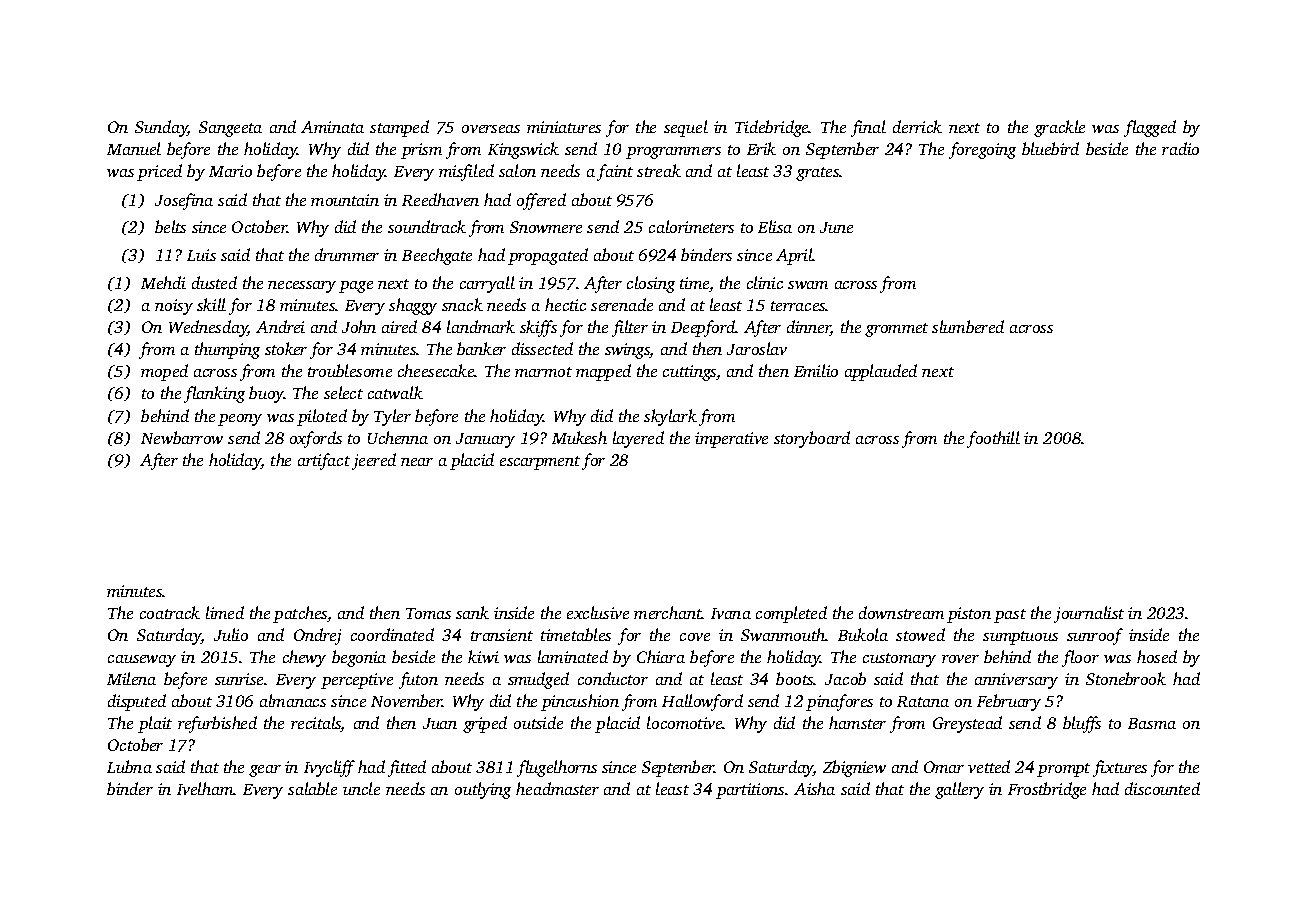  What do you see at coordinates (538, 722) in the document?
I see `outside` at bounding box center [538, 722].
